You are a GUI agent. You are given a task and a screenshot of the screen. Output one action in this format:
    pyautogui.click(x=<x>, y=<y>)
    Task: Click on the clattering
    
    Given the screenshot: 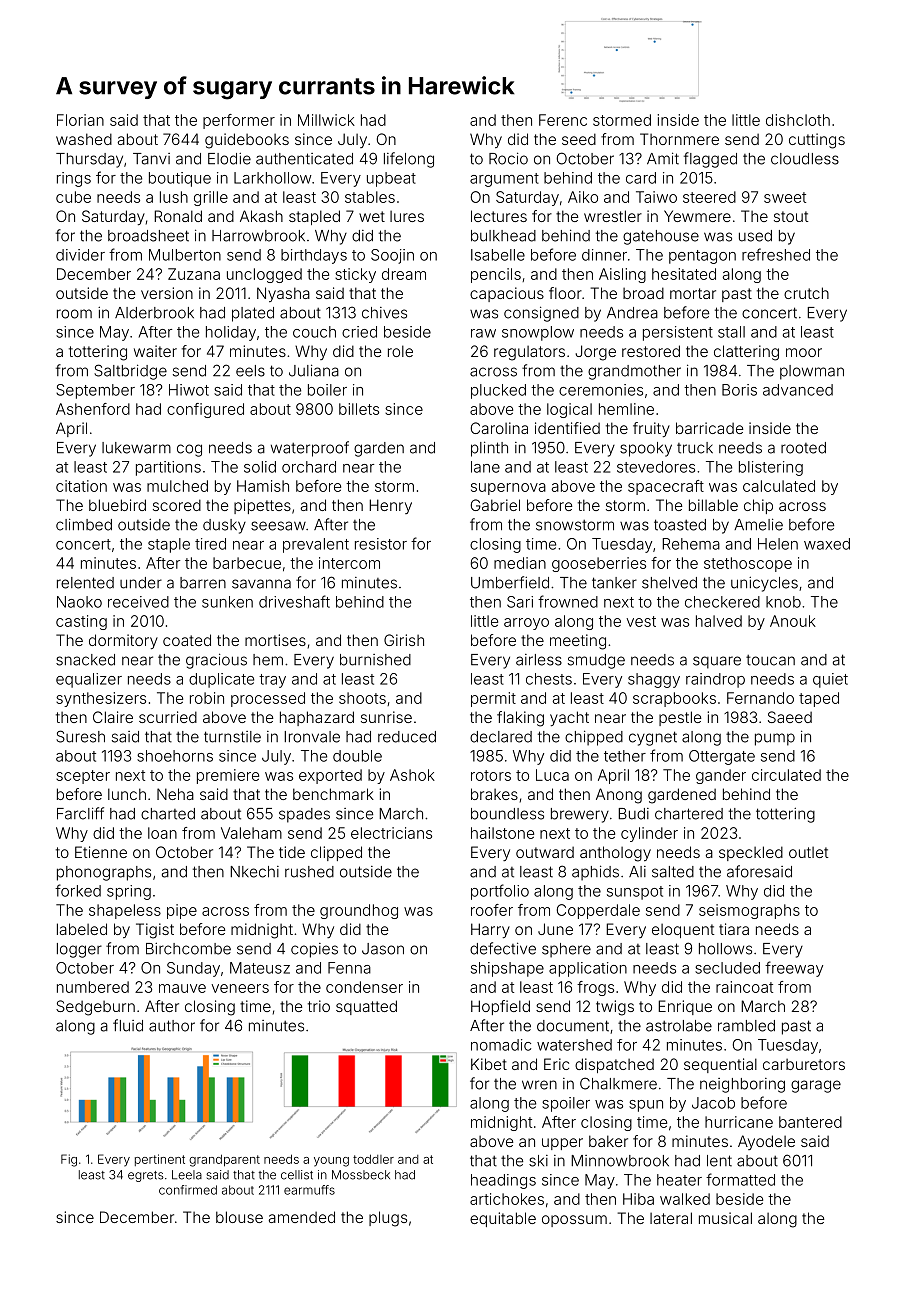 What is the action you would take?
    pyautogui.click(x=746, y=353)
